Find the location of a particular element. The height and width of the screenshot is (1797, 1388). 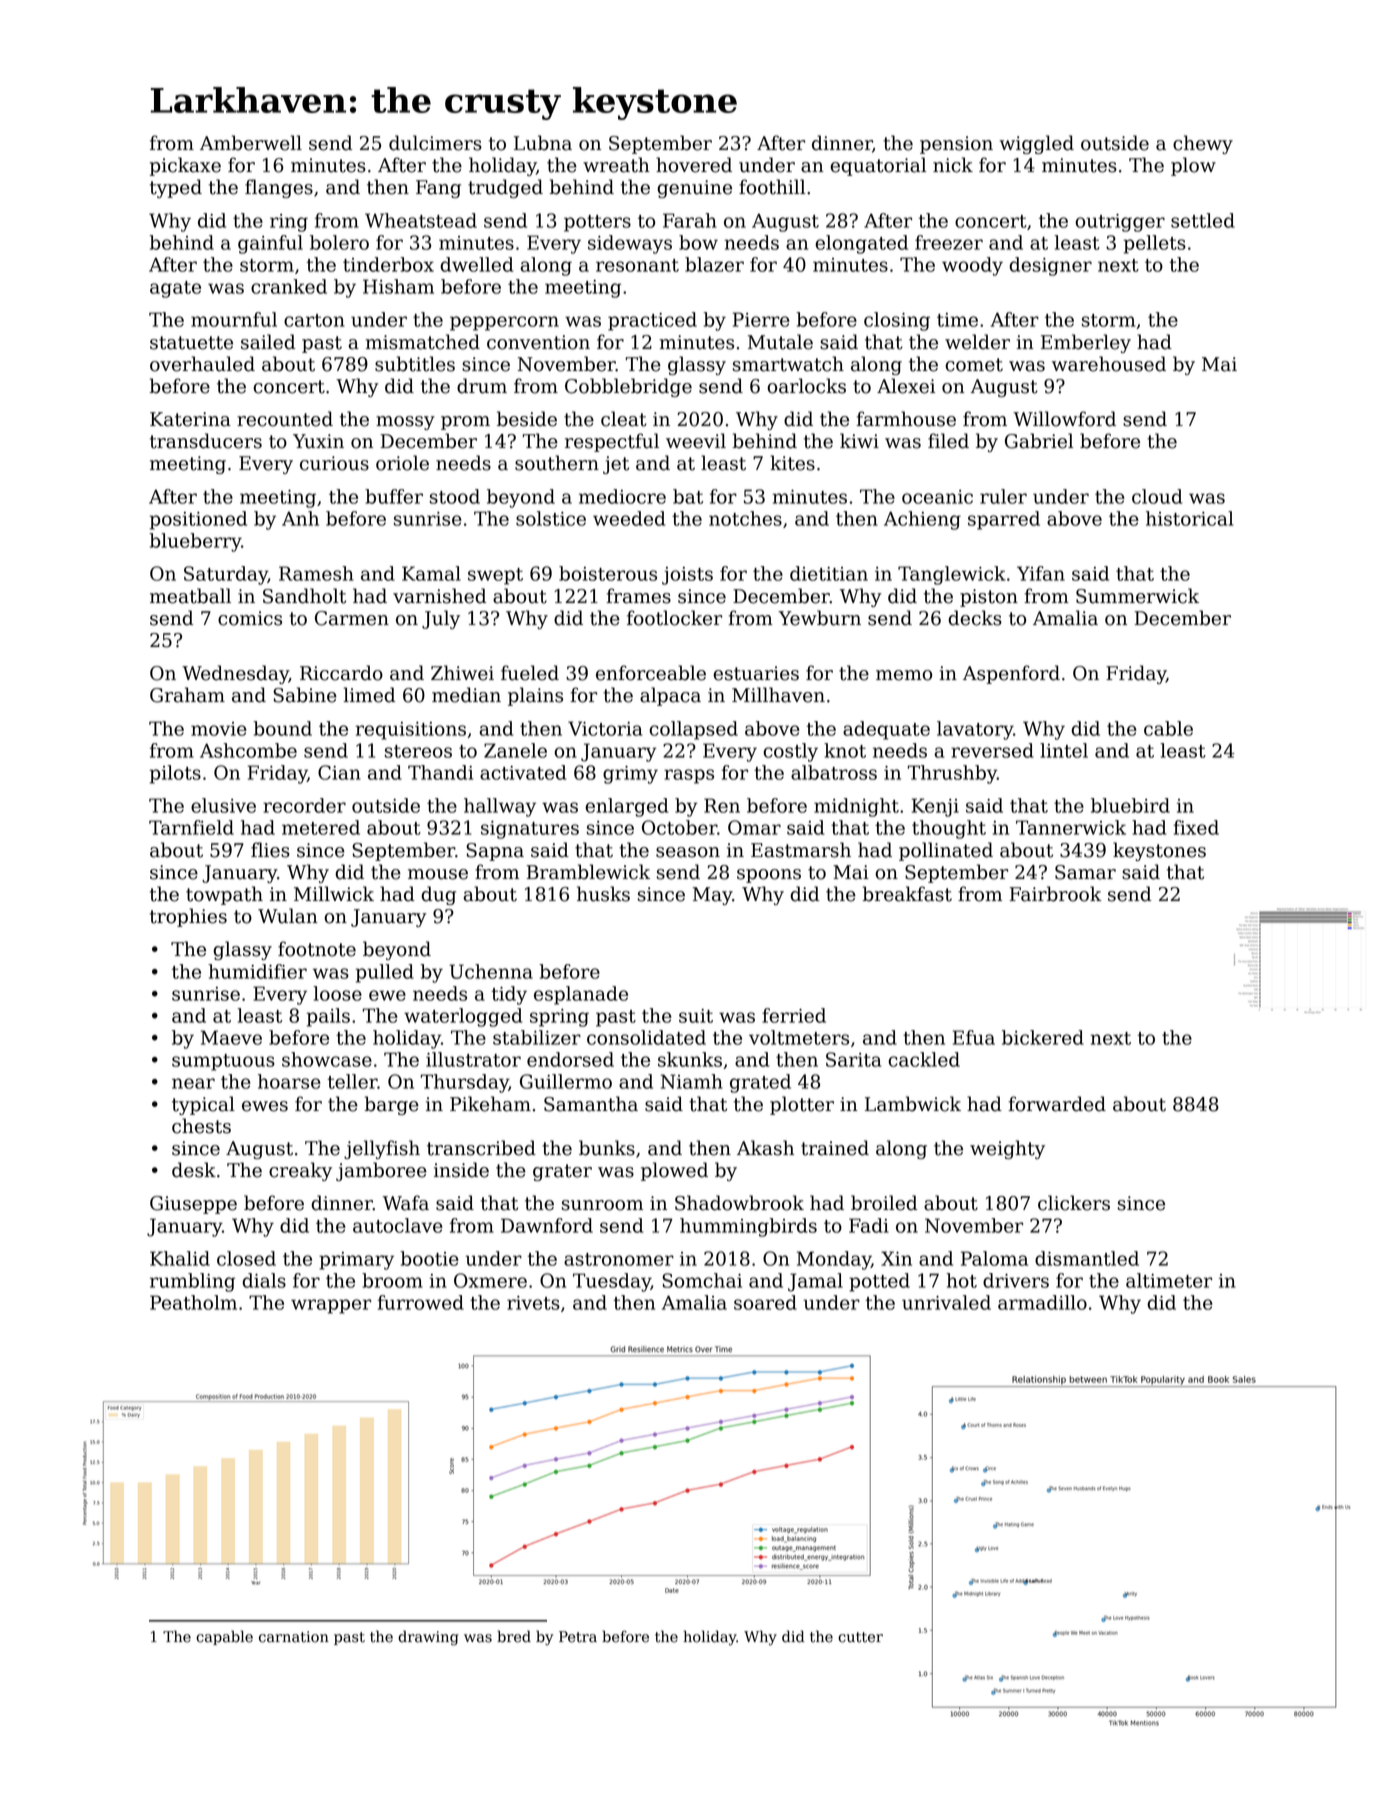

desk is located at coordinates (194, 1170).
